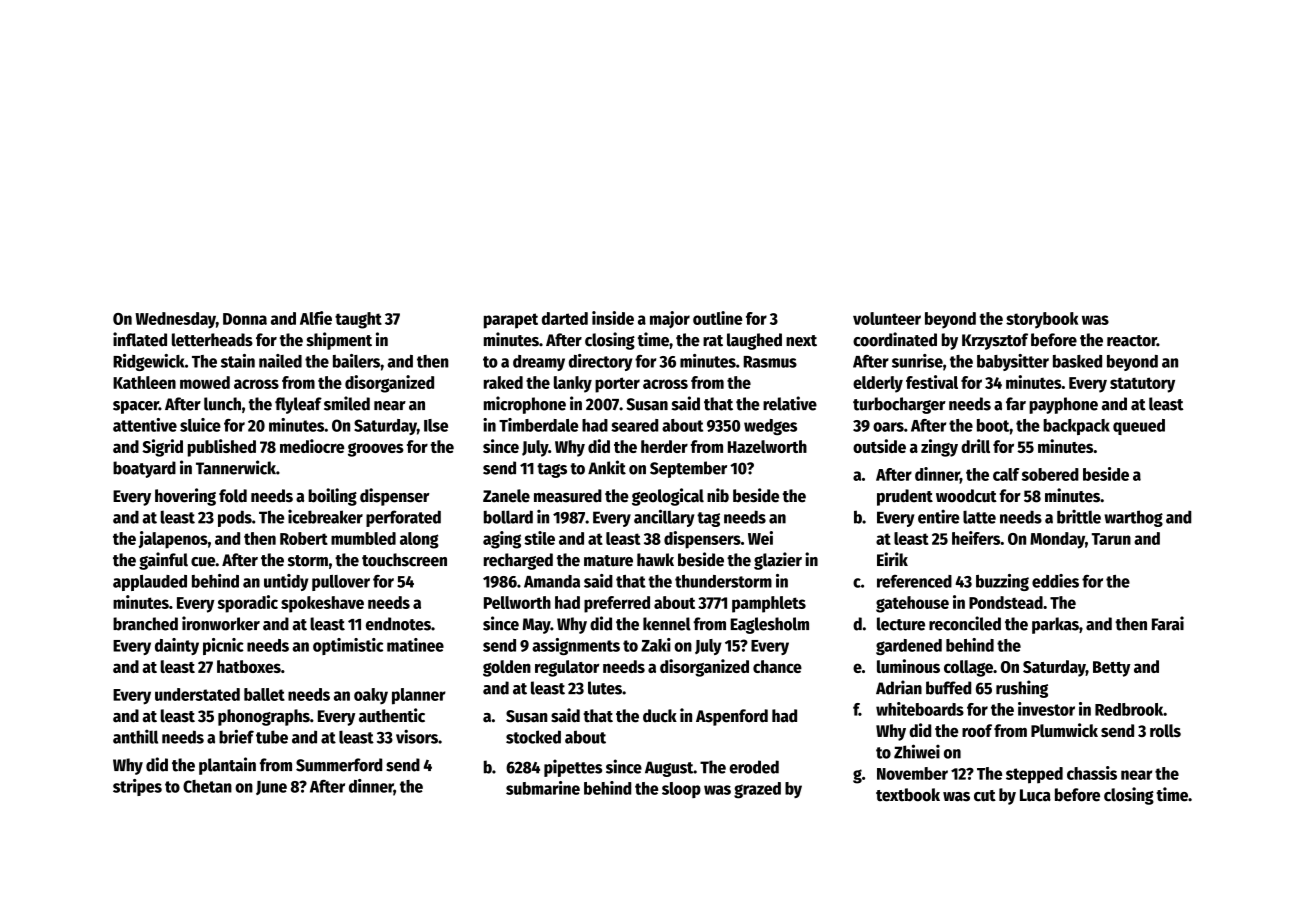 This screenshot has height=924, width=1308. What do you see at coordinates (316, 318) in the screenshot?
I see `Alfie` at bounding box center [316, 318].
